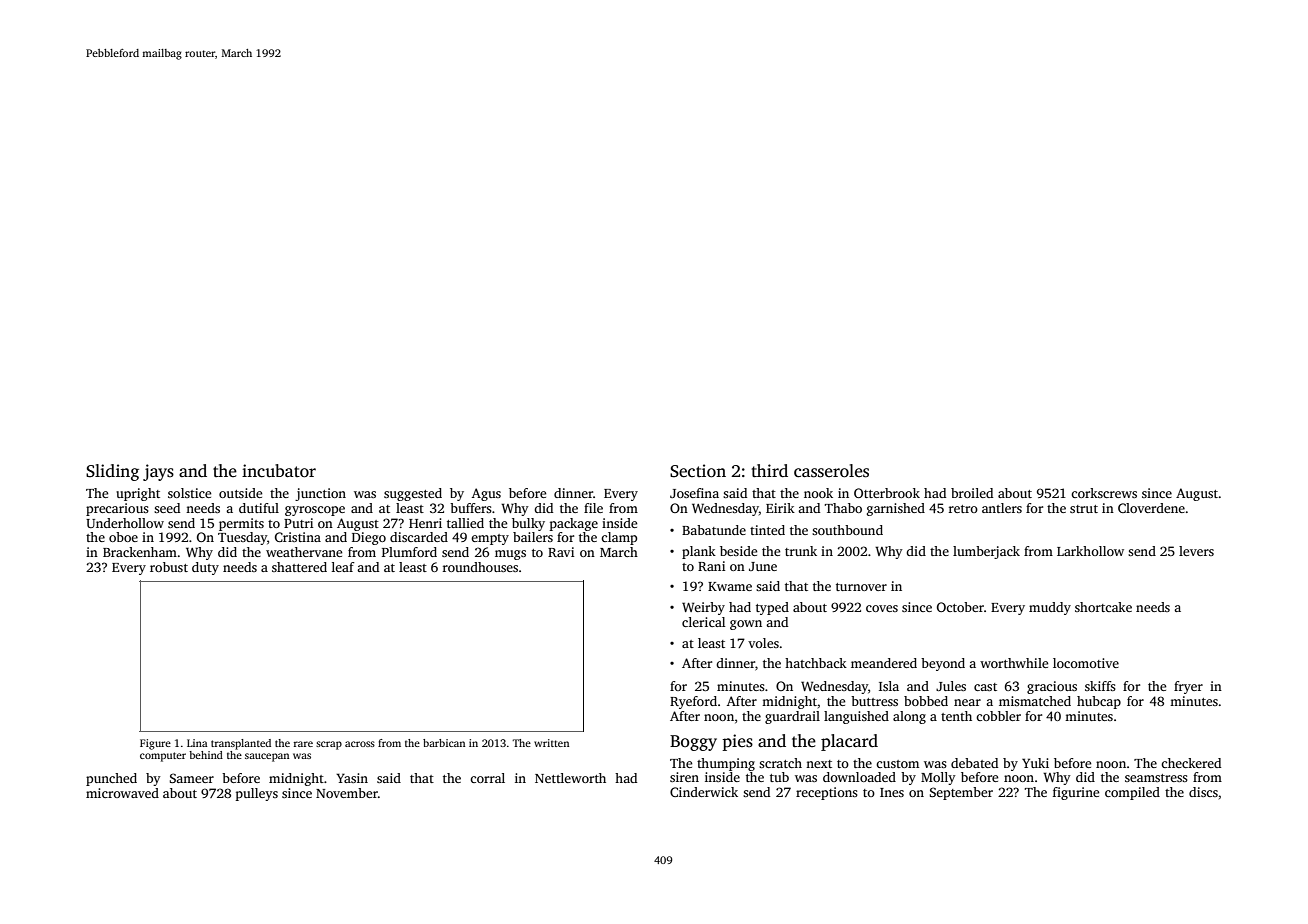  Describe the element at coordinates (704, 792) in the image. I see `Cinderwick` at that location.
